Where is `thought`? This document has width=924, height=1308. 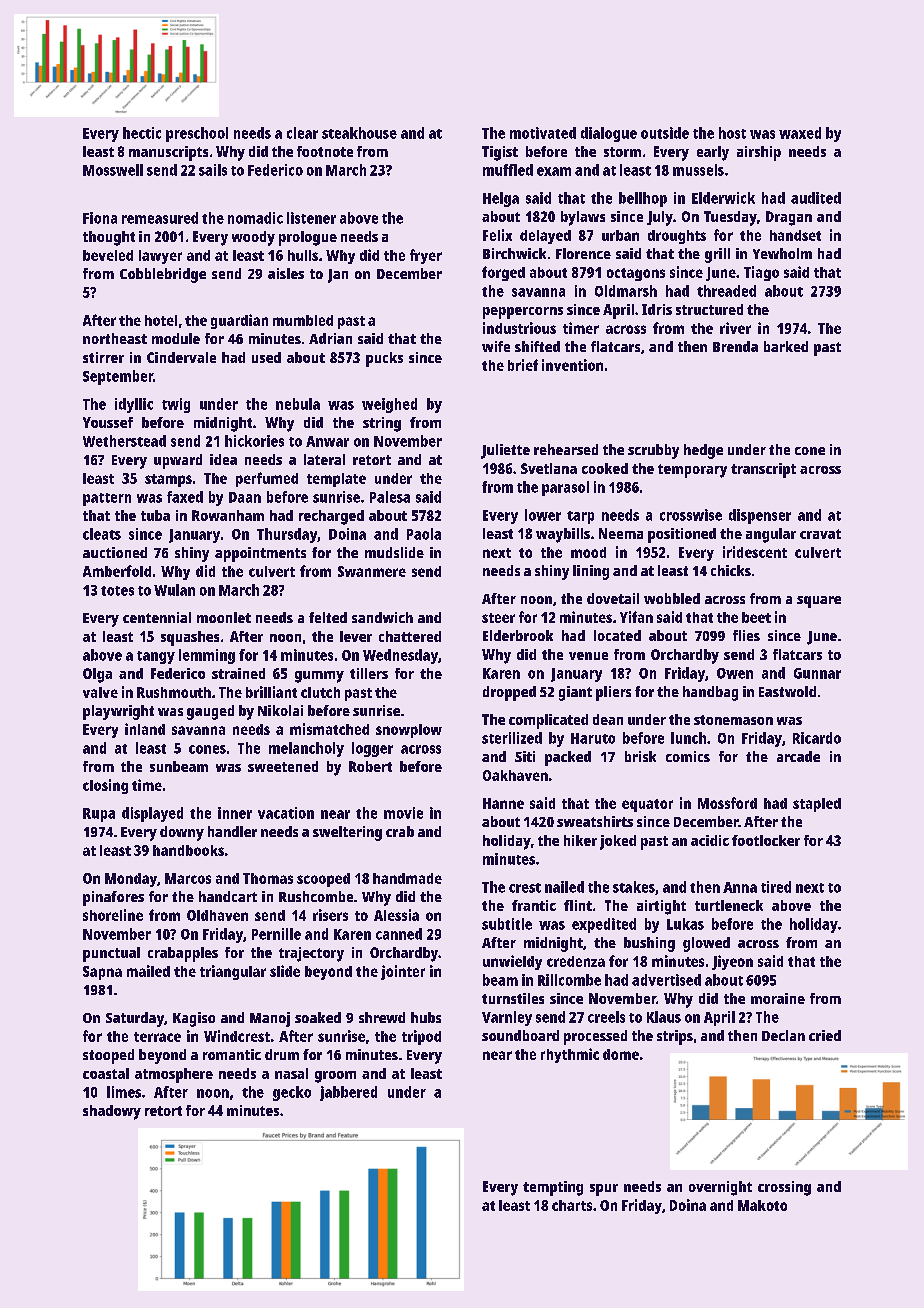 thought is located at coordinates (109, 238).
